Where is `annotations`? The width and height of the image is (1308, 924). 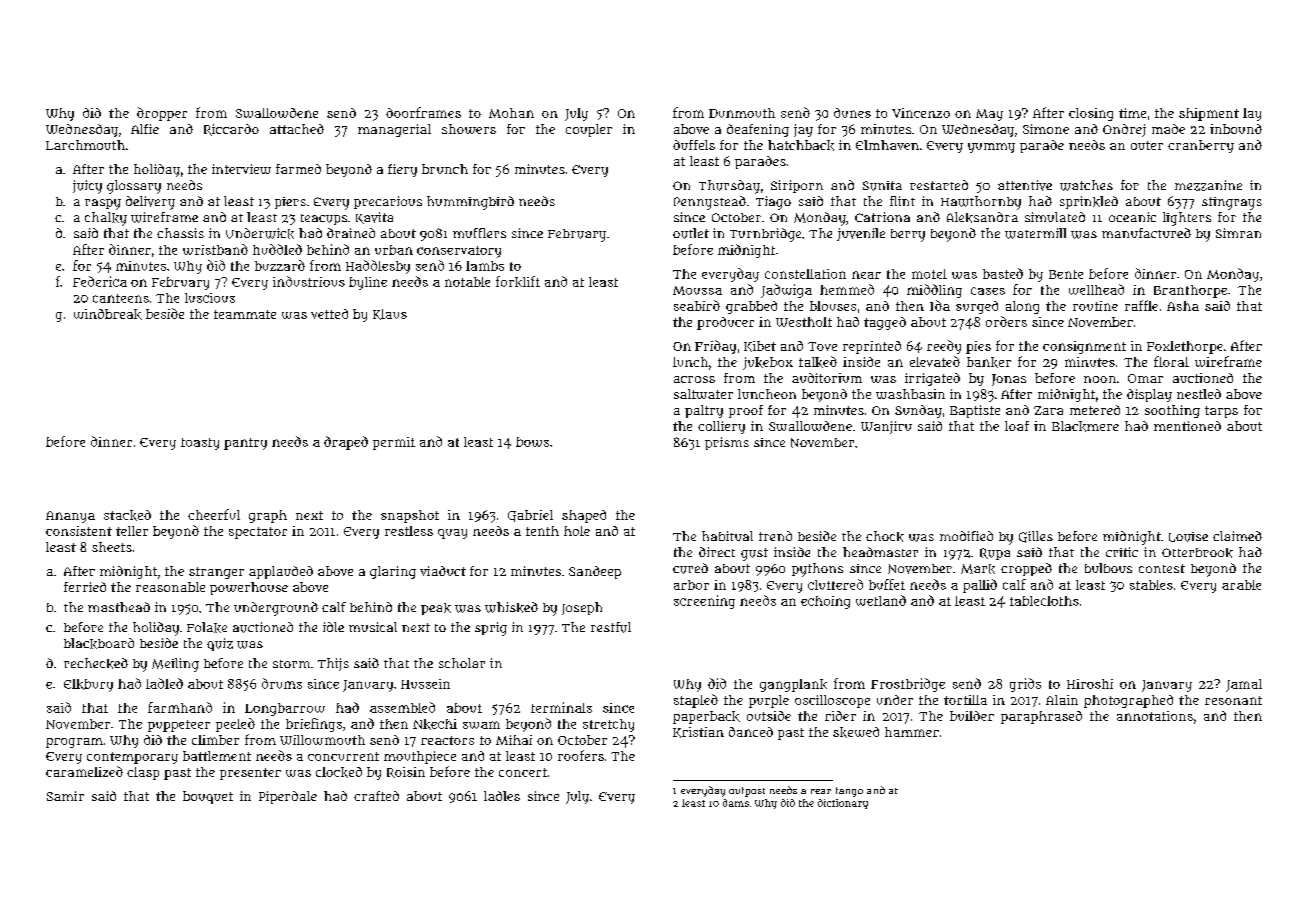 annotations is located at coordinates (1155, 716).
